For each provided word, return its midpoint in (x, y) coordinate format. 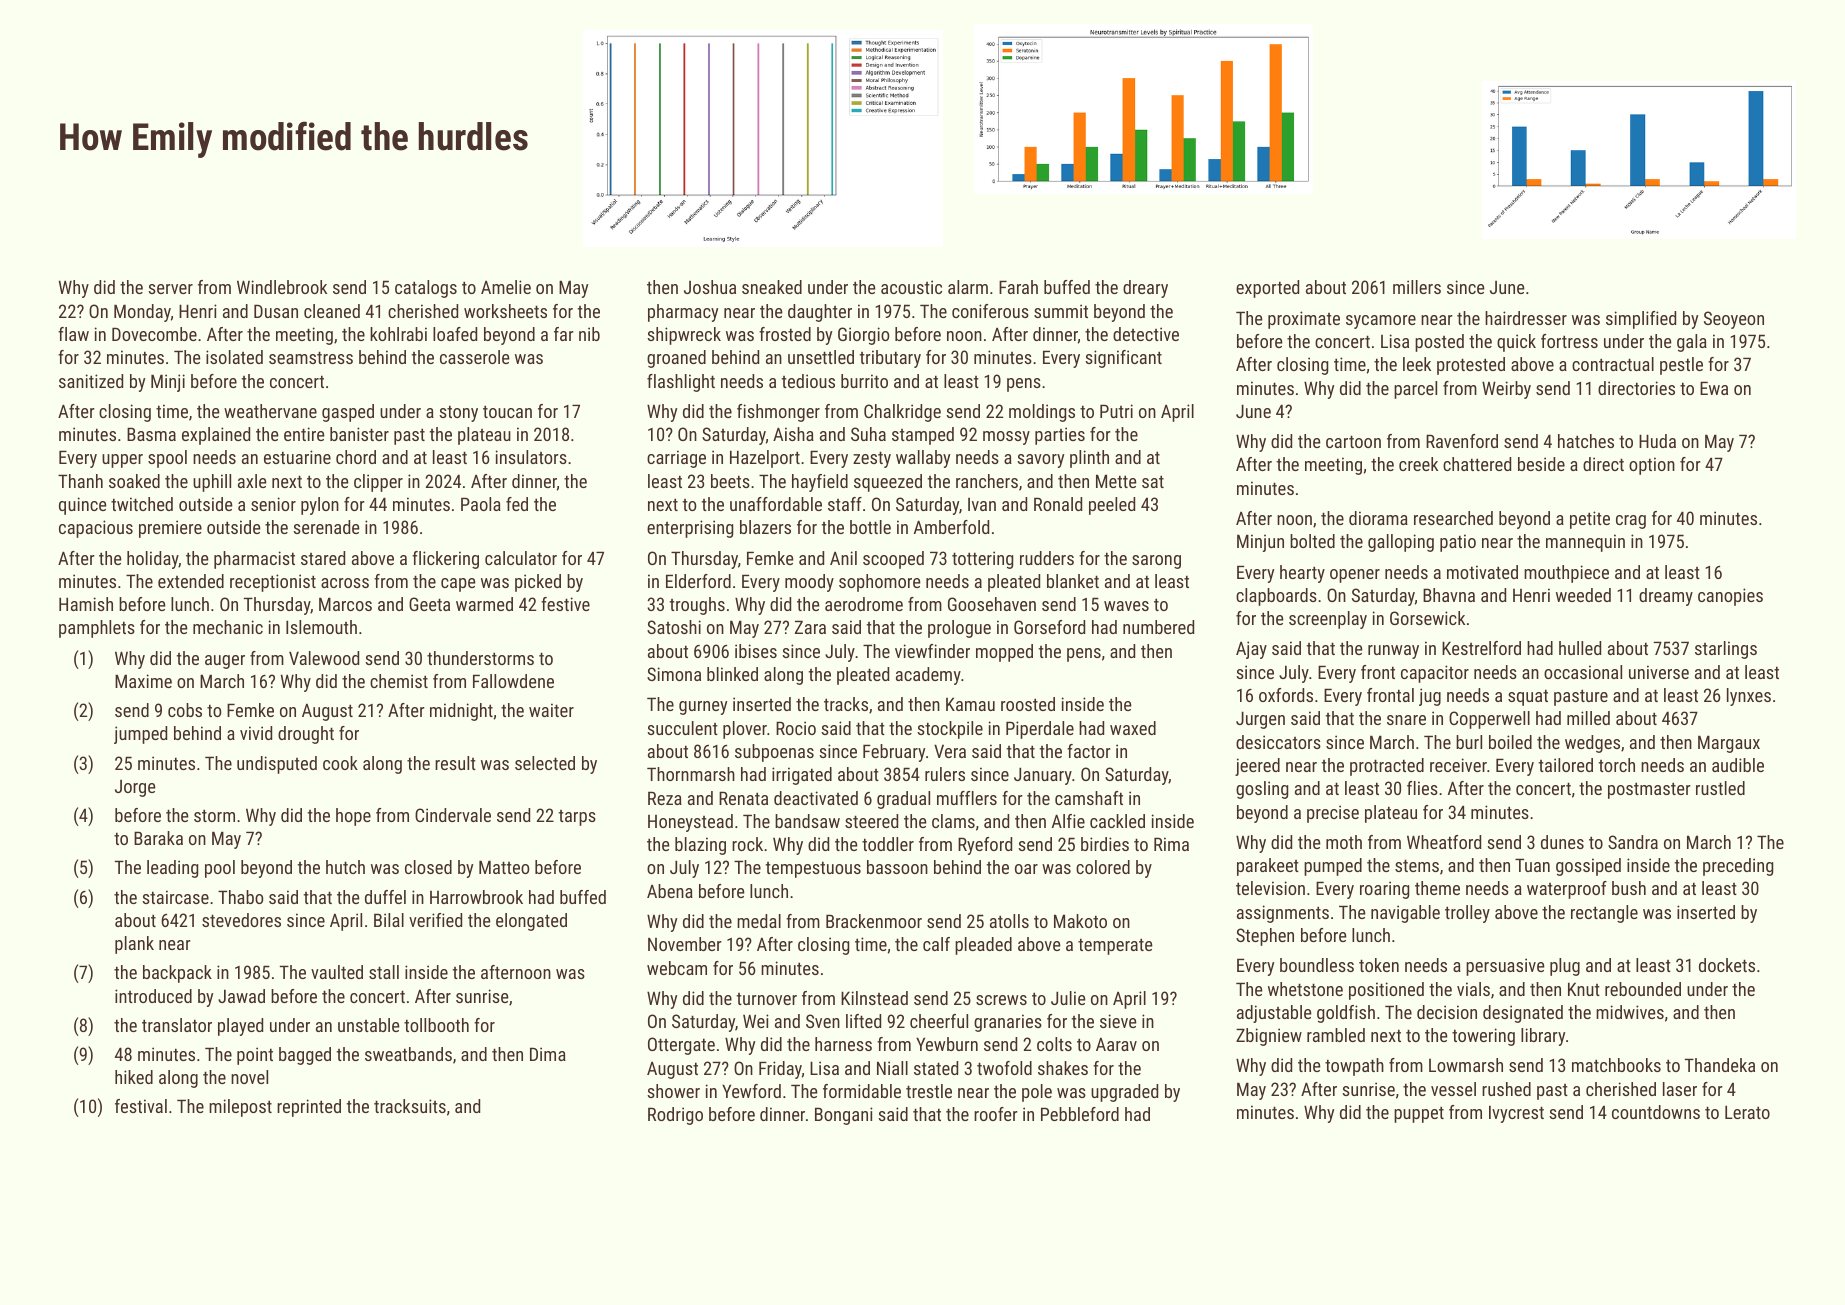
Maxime (143, 681)
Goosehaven (992, 604)
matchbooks (1616, 1065)
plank (134, 945)
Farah (1018, 287)
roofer (996, 1114)
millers (1417, 287)
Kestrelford (1481, 648)
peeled (1112, 506)
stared (323, 558)
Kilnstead (874, 998)
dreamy (1666, 597)
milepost (240, 1108)
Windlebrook (282, 287)
